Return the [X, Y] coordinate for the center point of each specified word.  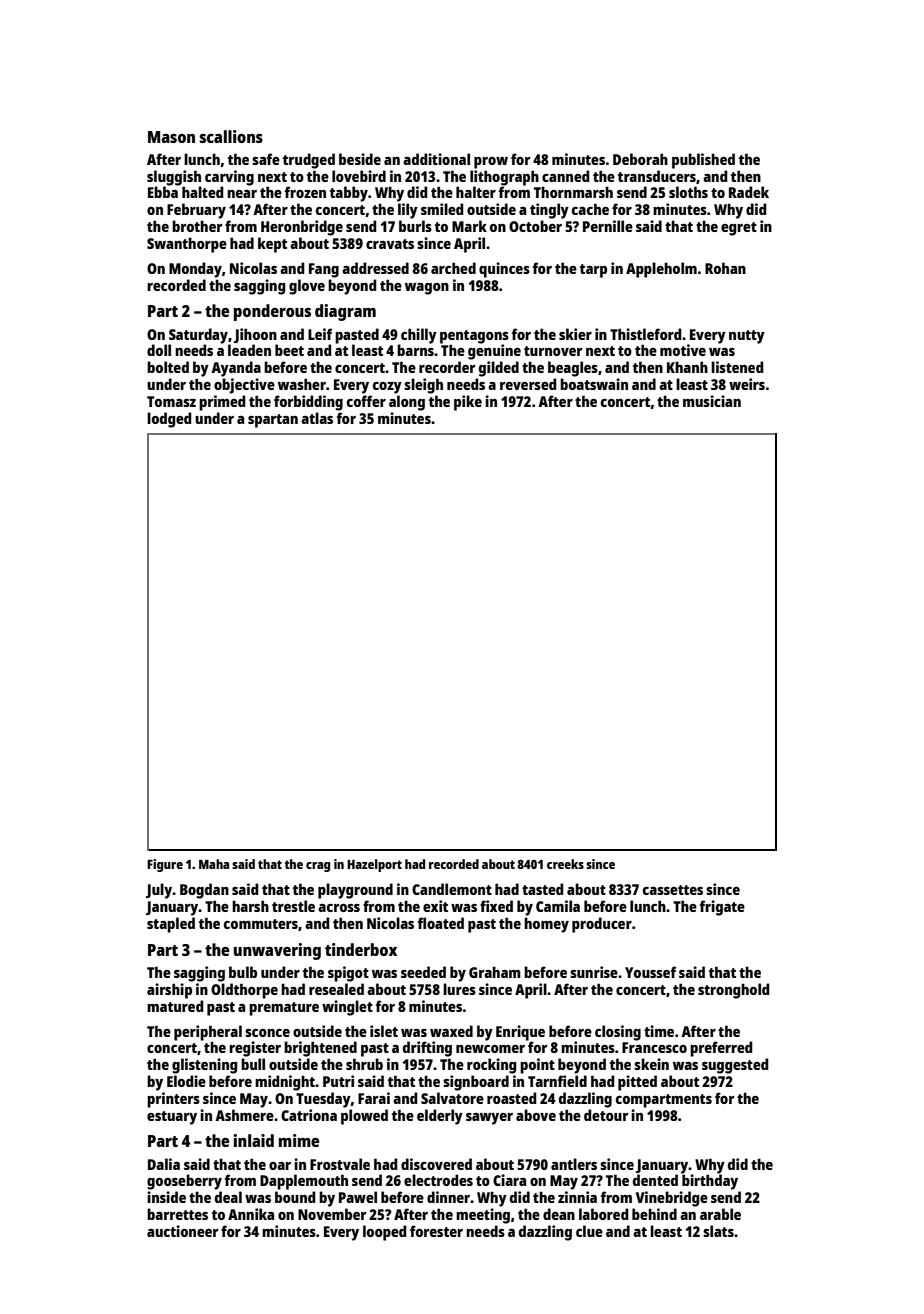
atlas [317, 418]
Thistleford [646, 334]
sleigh [423, 386]
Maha [214, 864]
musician [712, 401]
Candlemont [452, 889]
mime [299, 1140]
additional [436, 159]
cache [590, 209]
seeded [423, 972]
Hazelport [374, 865]
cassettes [673, 890]
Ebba [163, 192]
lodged [169, 420]
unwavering [277, 951]
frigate [722, 908]
